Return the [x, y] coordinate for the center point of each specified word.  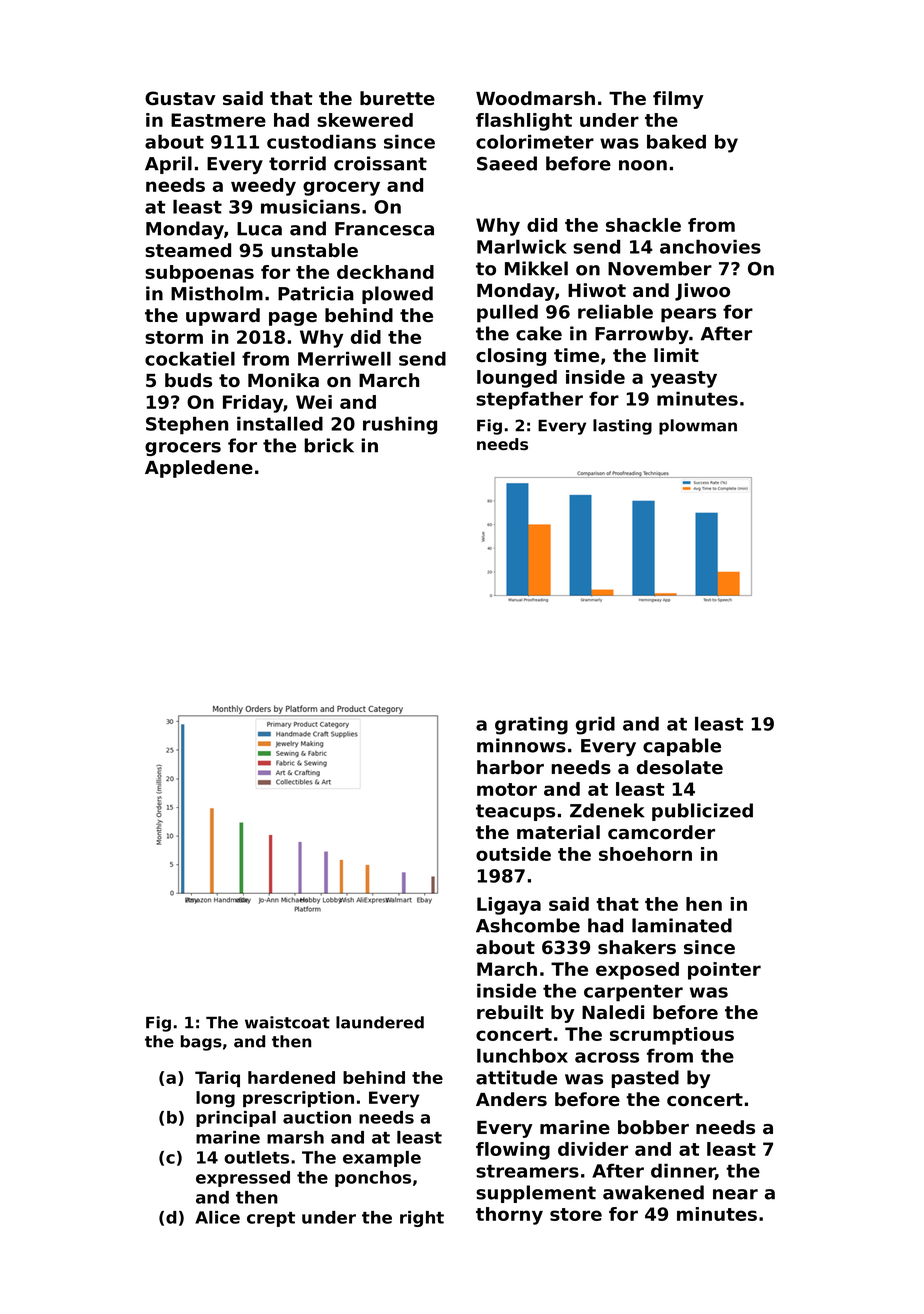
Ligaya [509, 906]
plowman [698, 427]
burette [397, 98]
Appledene [199, 469]
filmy [678, 100]
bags [201, 1043]
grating [531, 725]
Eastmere [218, 120]
